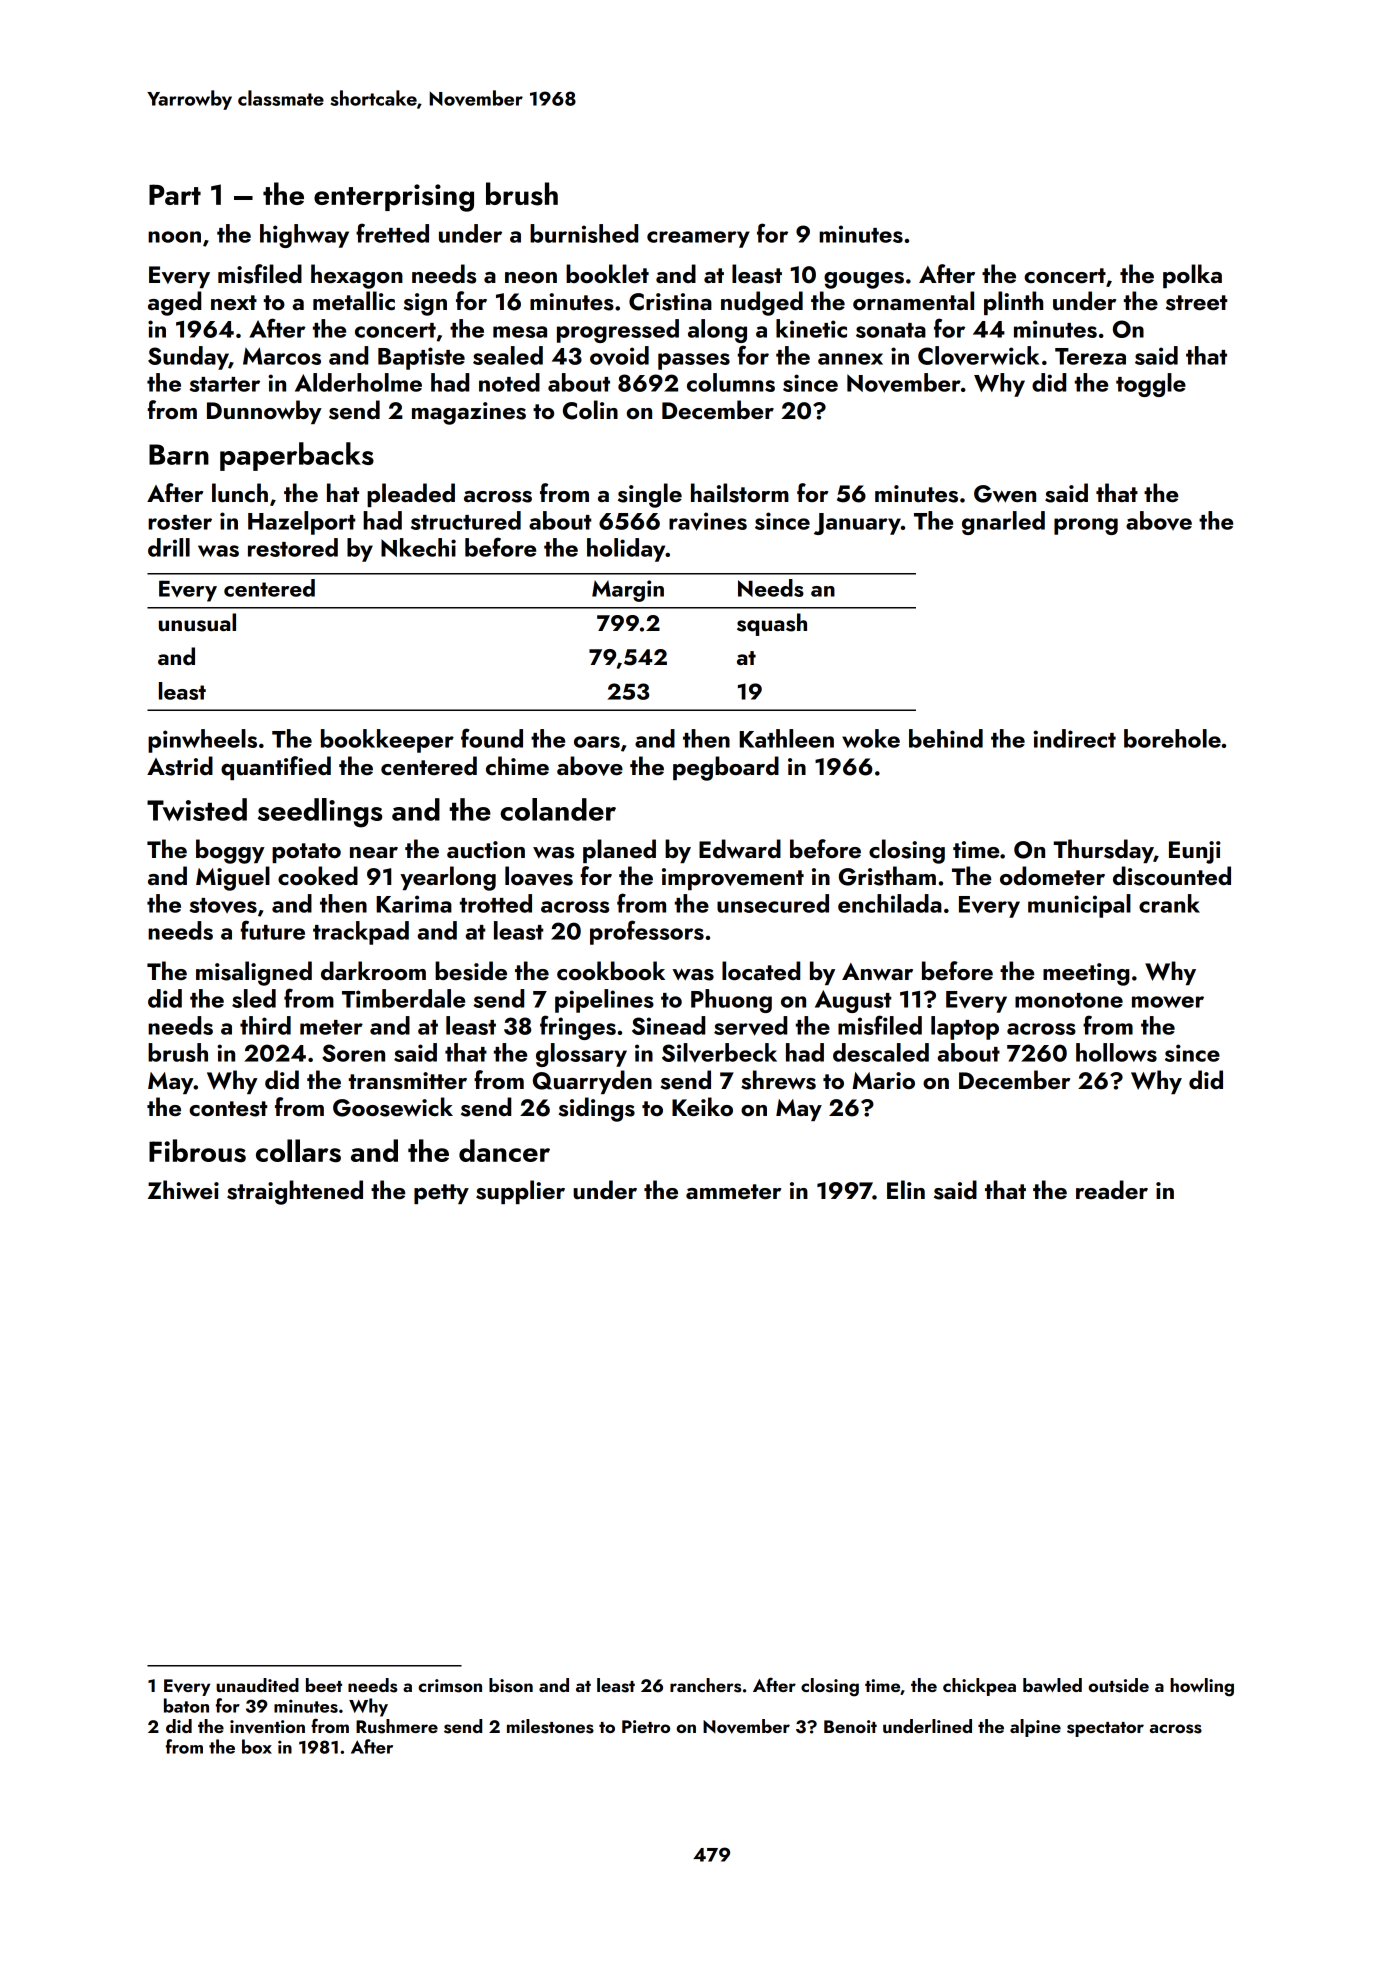 This document has height=1969, width=1386. I want to click on straightened, so click(295, 1192).
